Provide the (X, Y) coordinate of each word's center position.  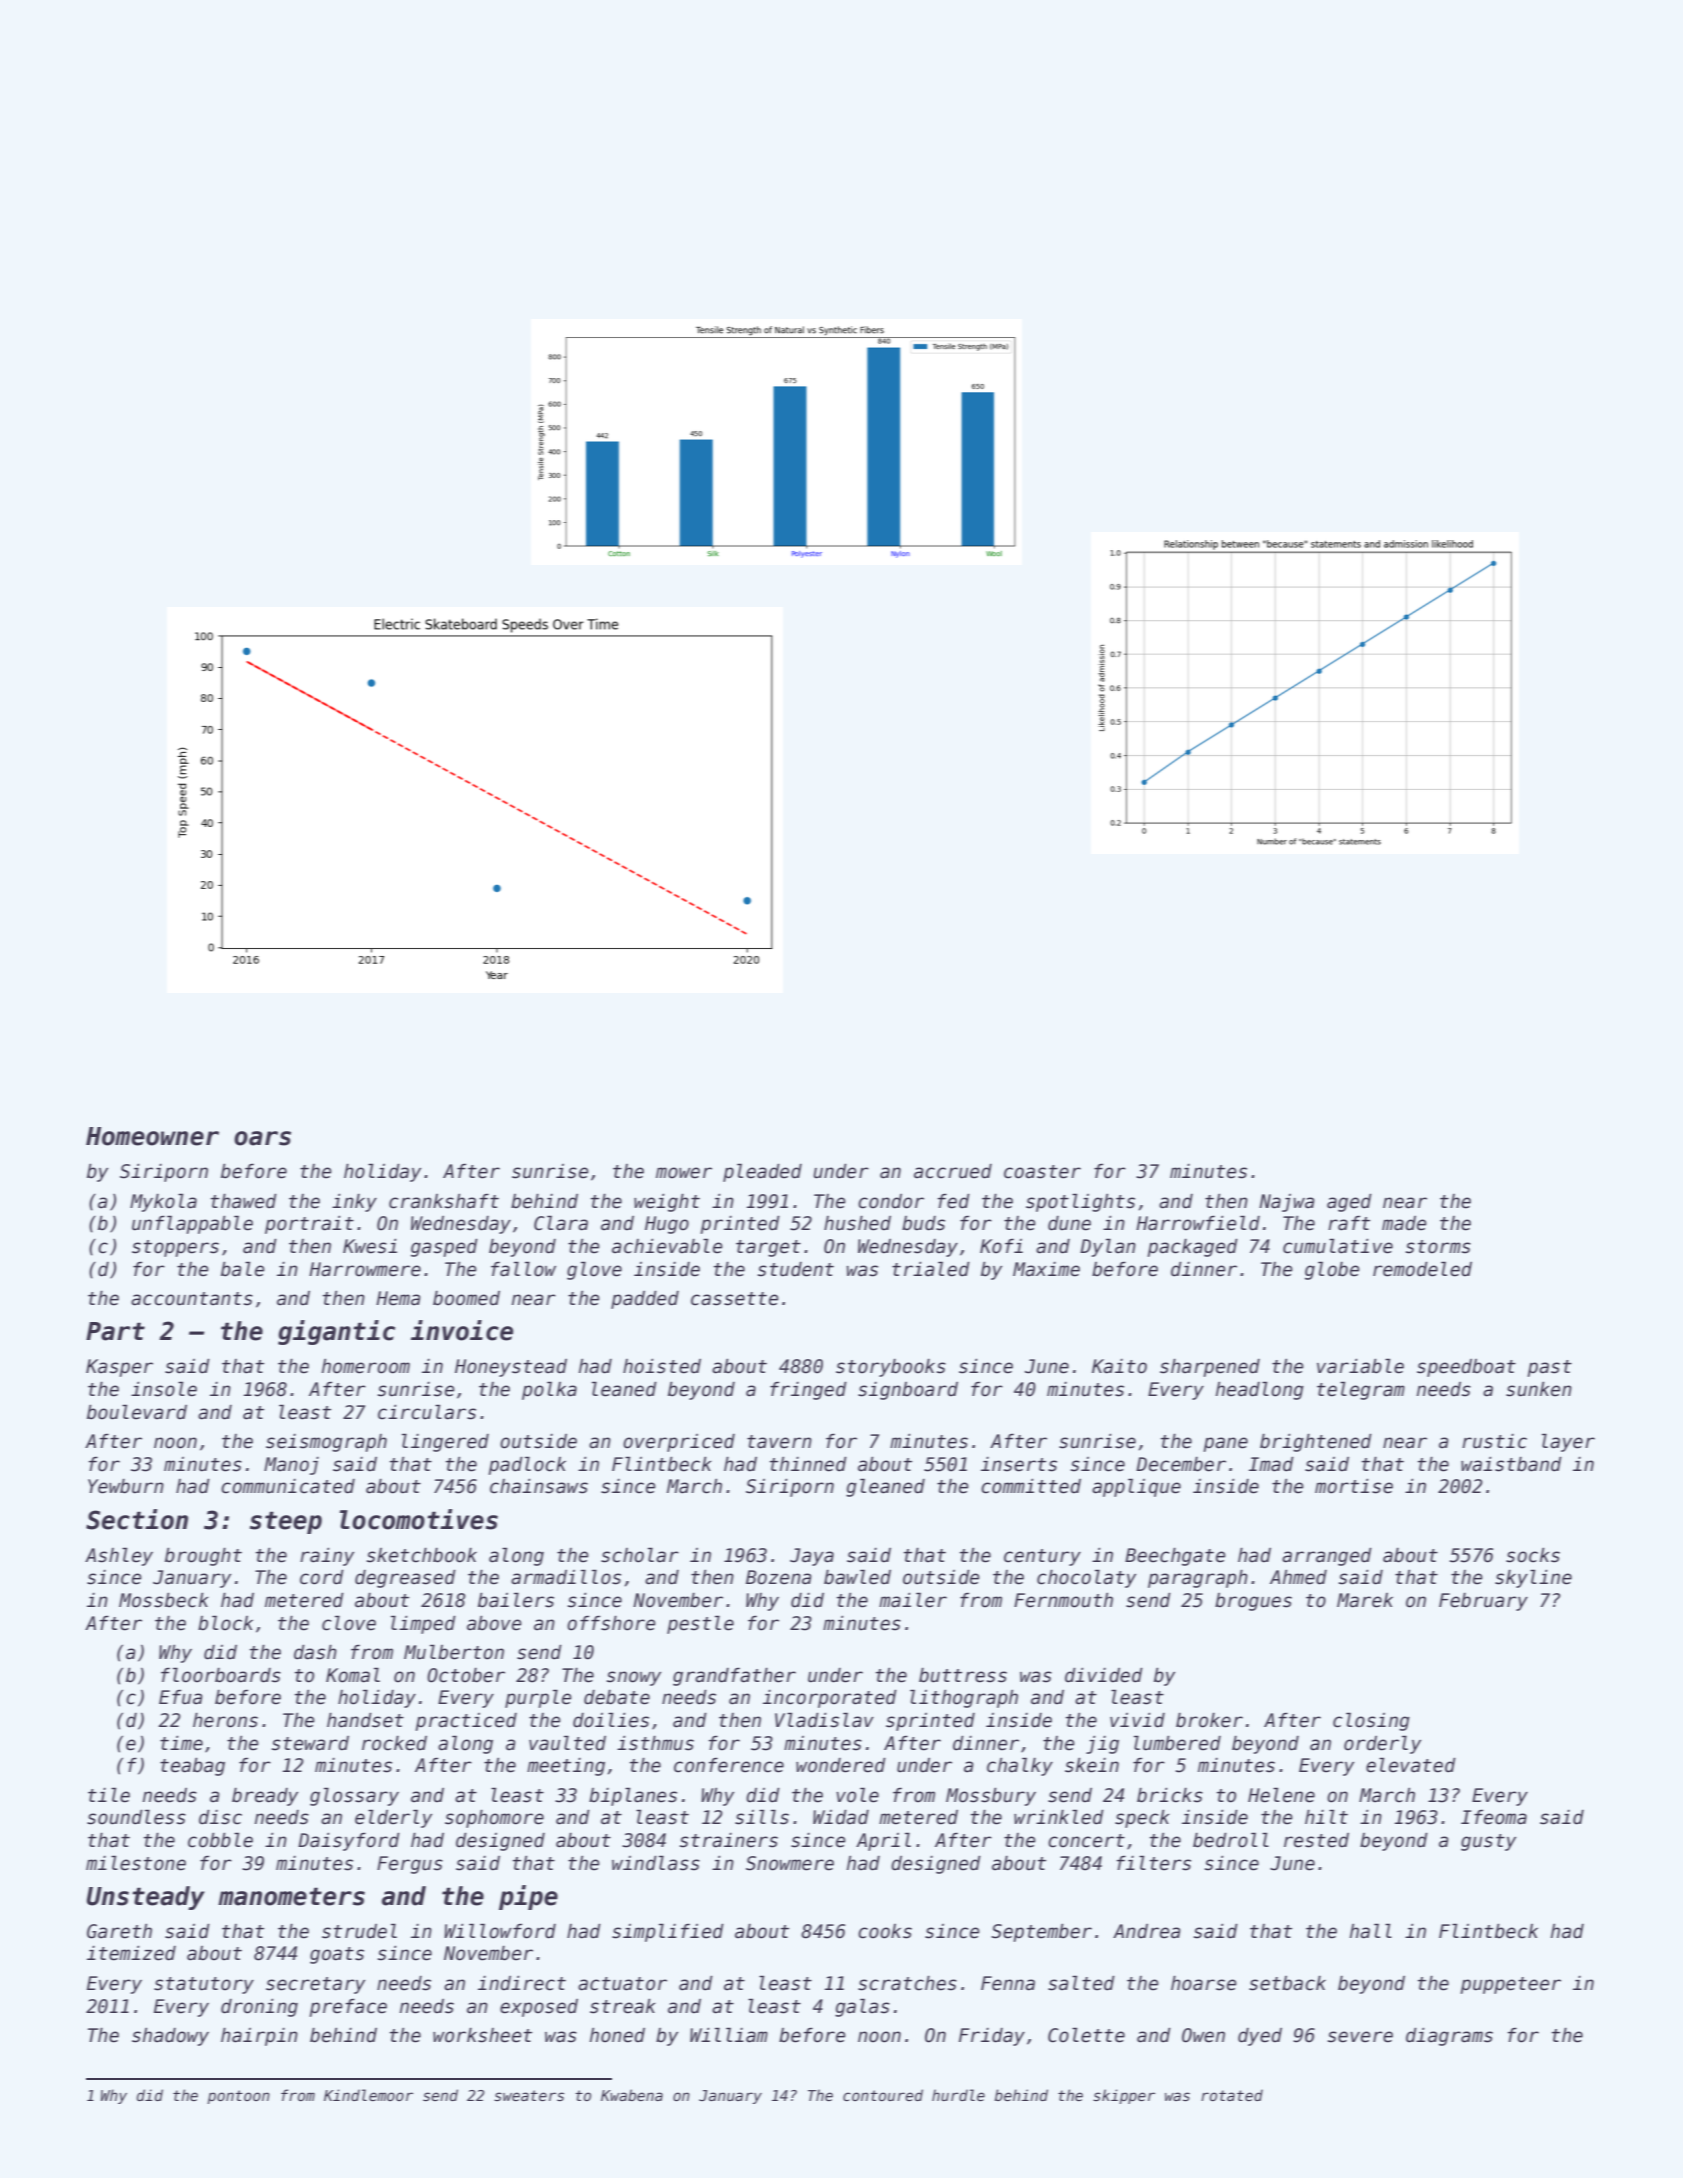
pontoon (238, 2097)
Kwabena (632, 2095)
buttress (963, 1675)
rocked (394, 1743)
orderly (1382, 1744)
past (1549, 1368)
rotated (1232, 2095)
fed (954, 1201)
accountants (192, 1299)
